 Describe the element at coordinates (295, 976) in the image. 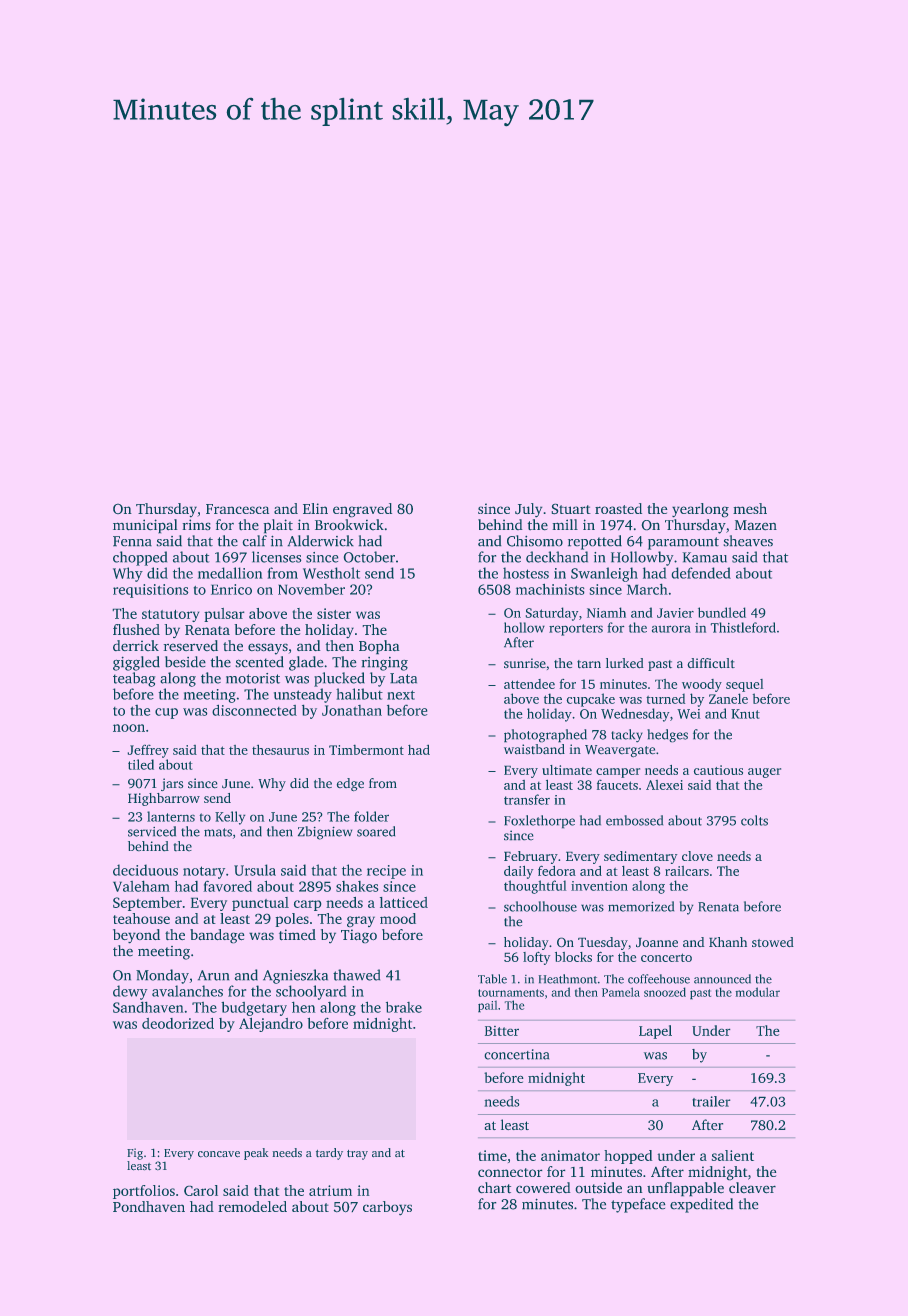

I see `Agnieszka` at that location.
